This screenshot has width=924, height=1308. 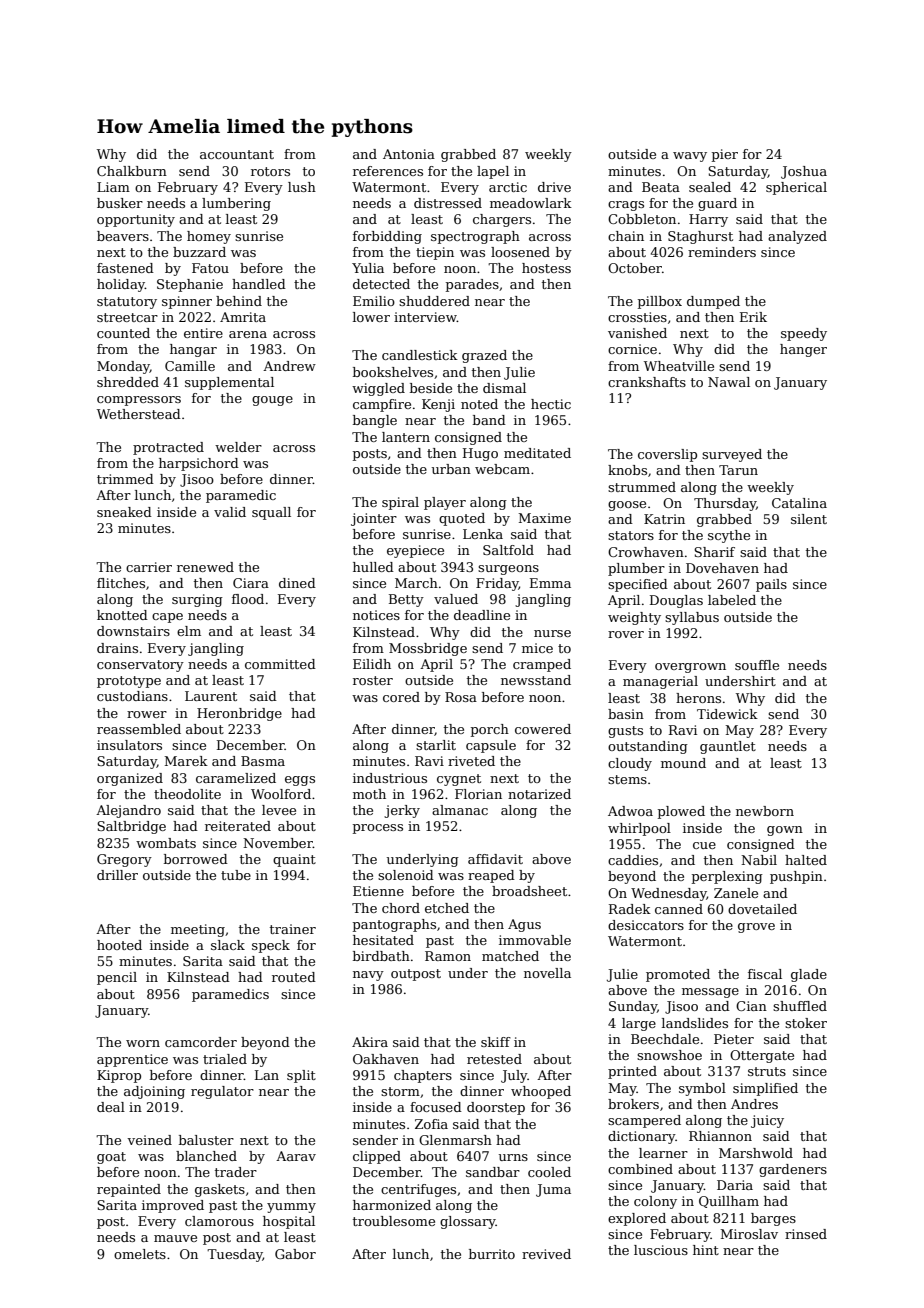 What do you see at coordinates (725, 155) in the screenshot?
I see `pier` at bounding box center [725, 155].
